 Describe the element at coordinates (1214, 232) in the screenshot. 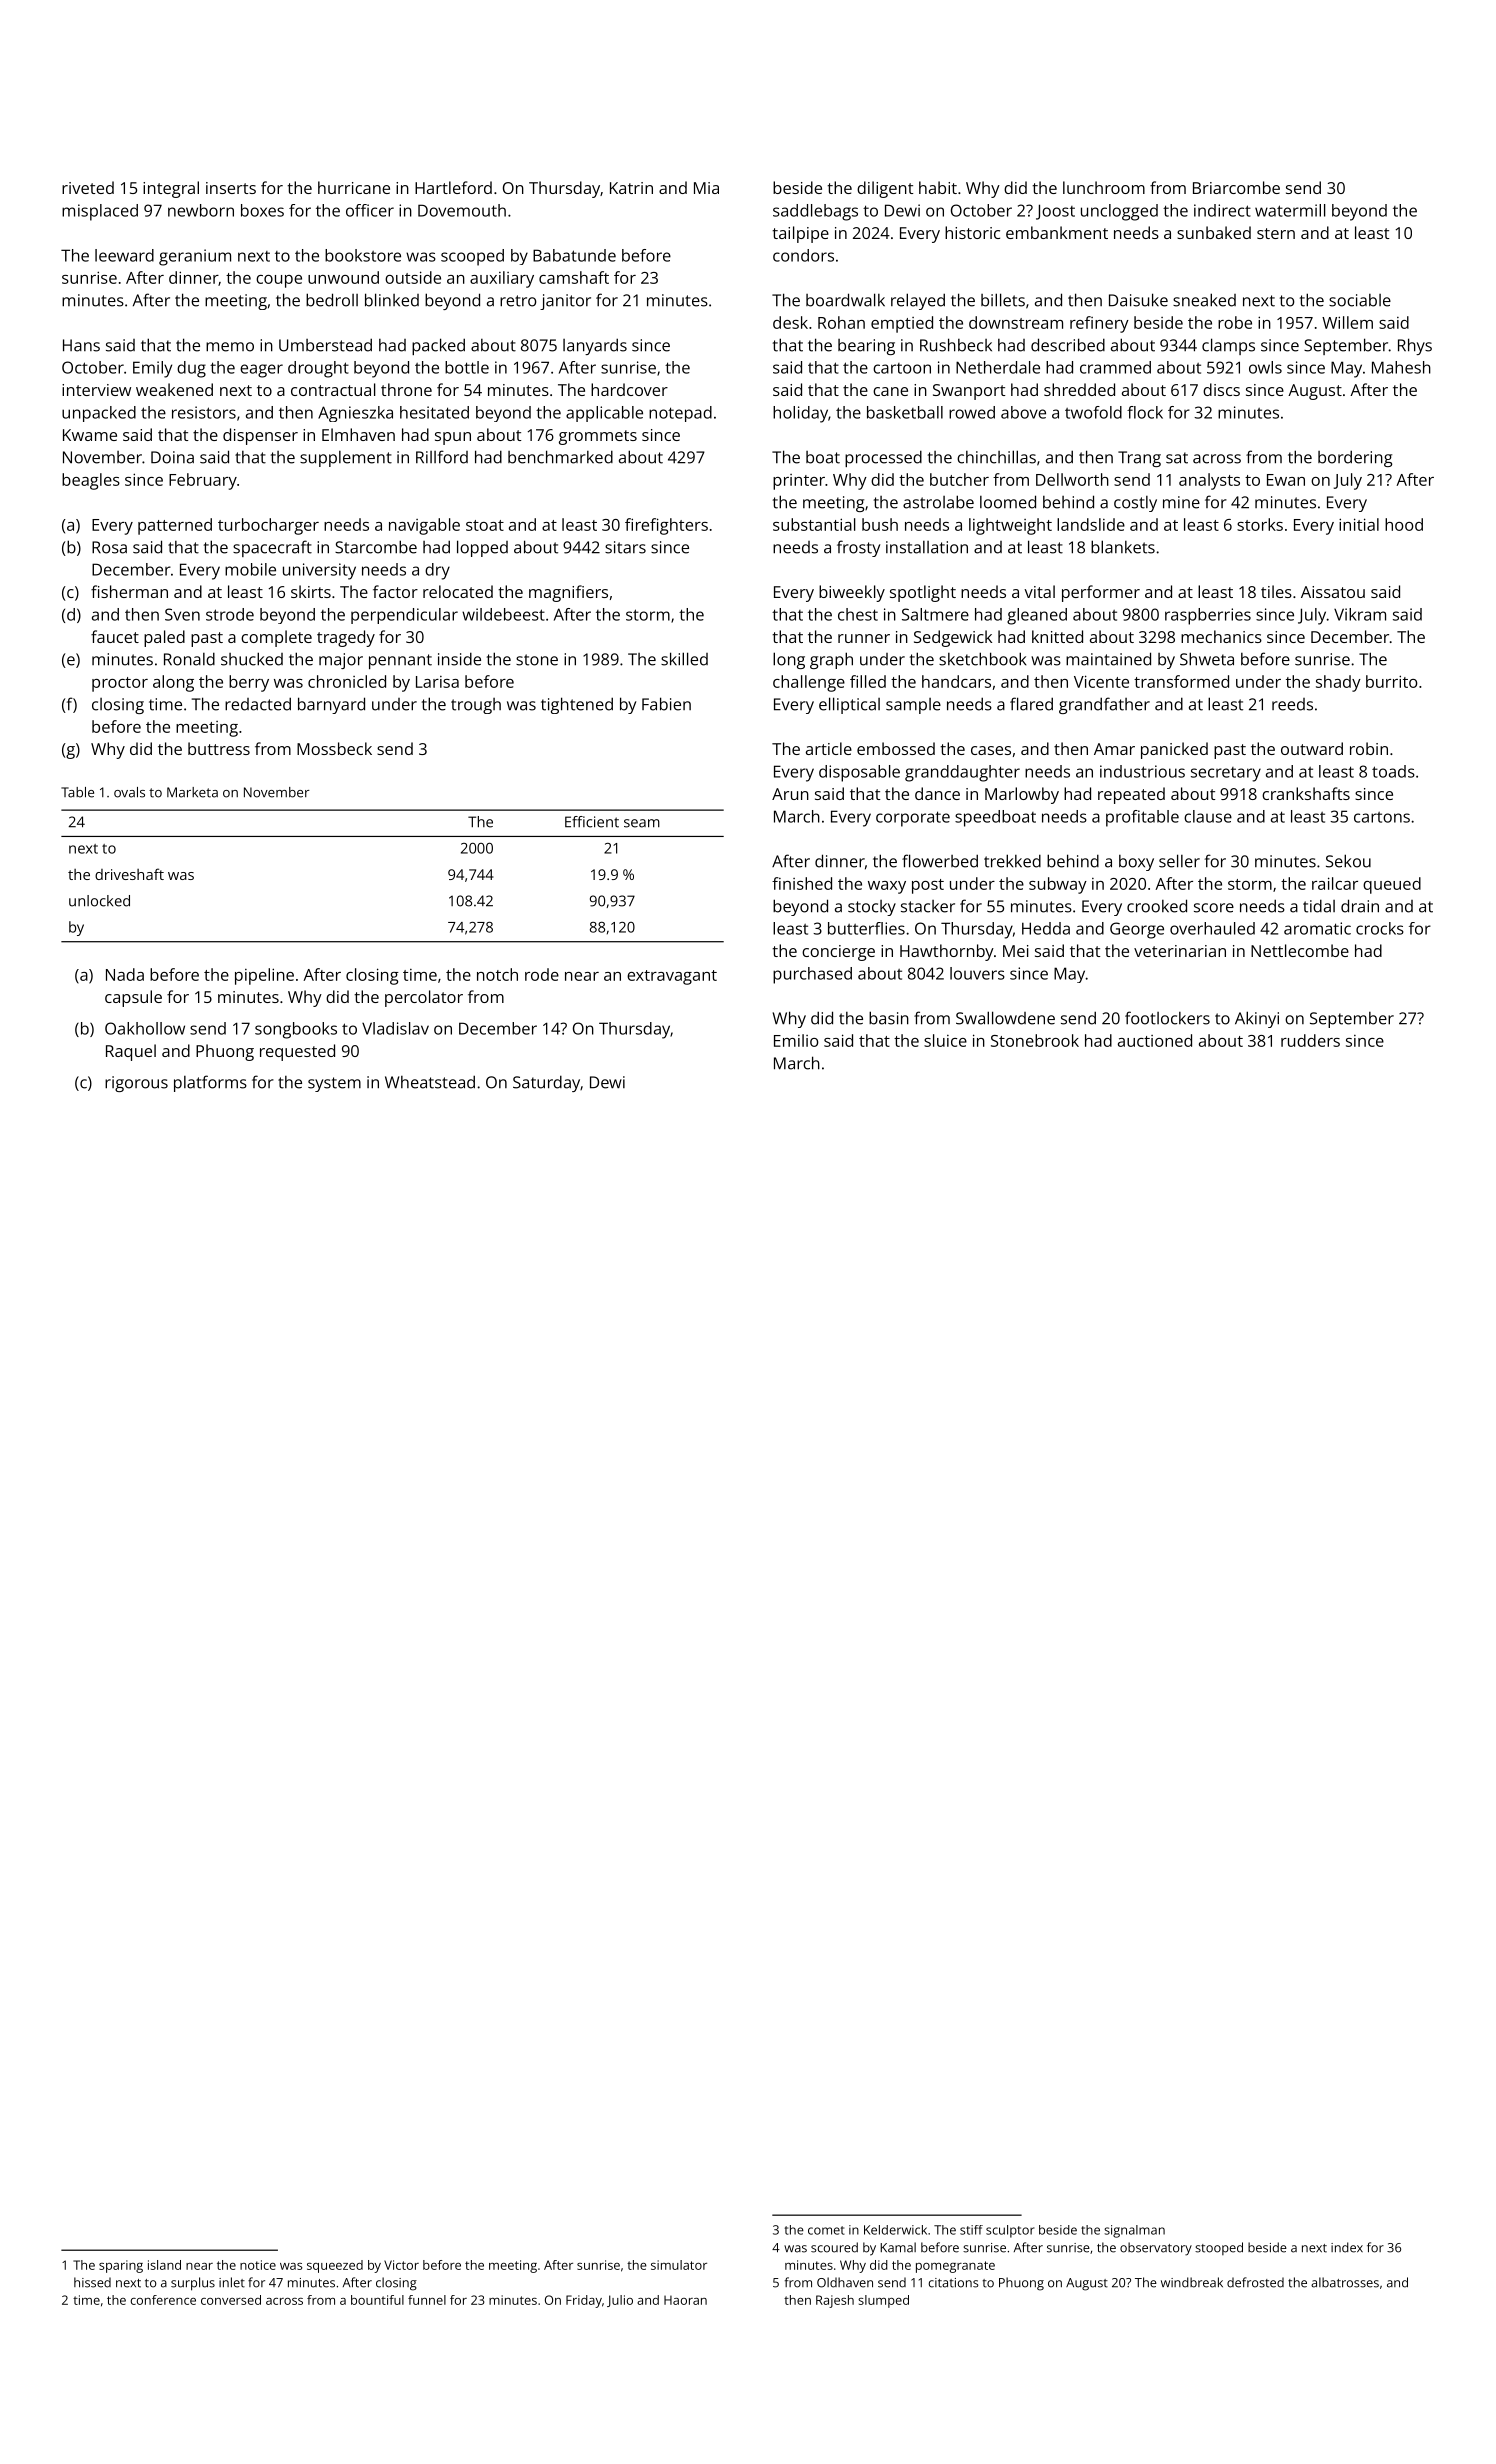

I see `sunbaked` at that location.
